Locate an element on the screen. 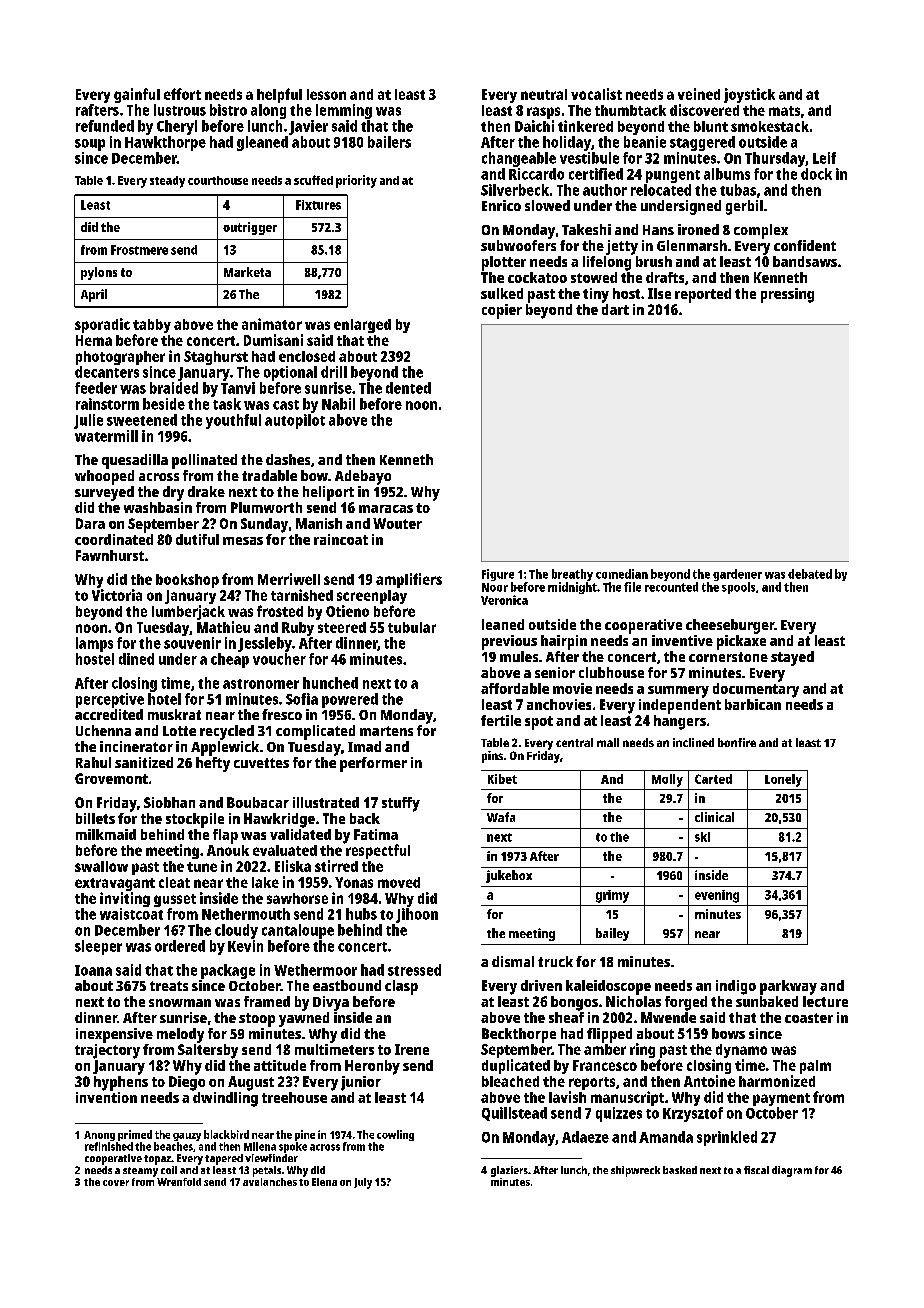 The image size is (924, 1308). dart is located at coordinates (615, 309).
